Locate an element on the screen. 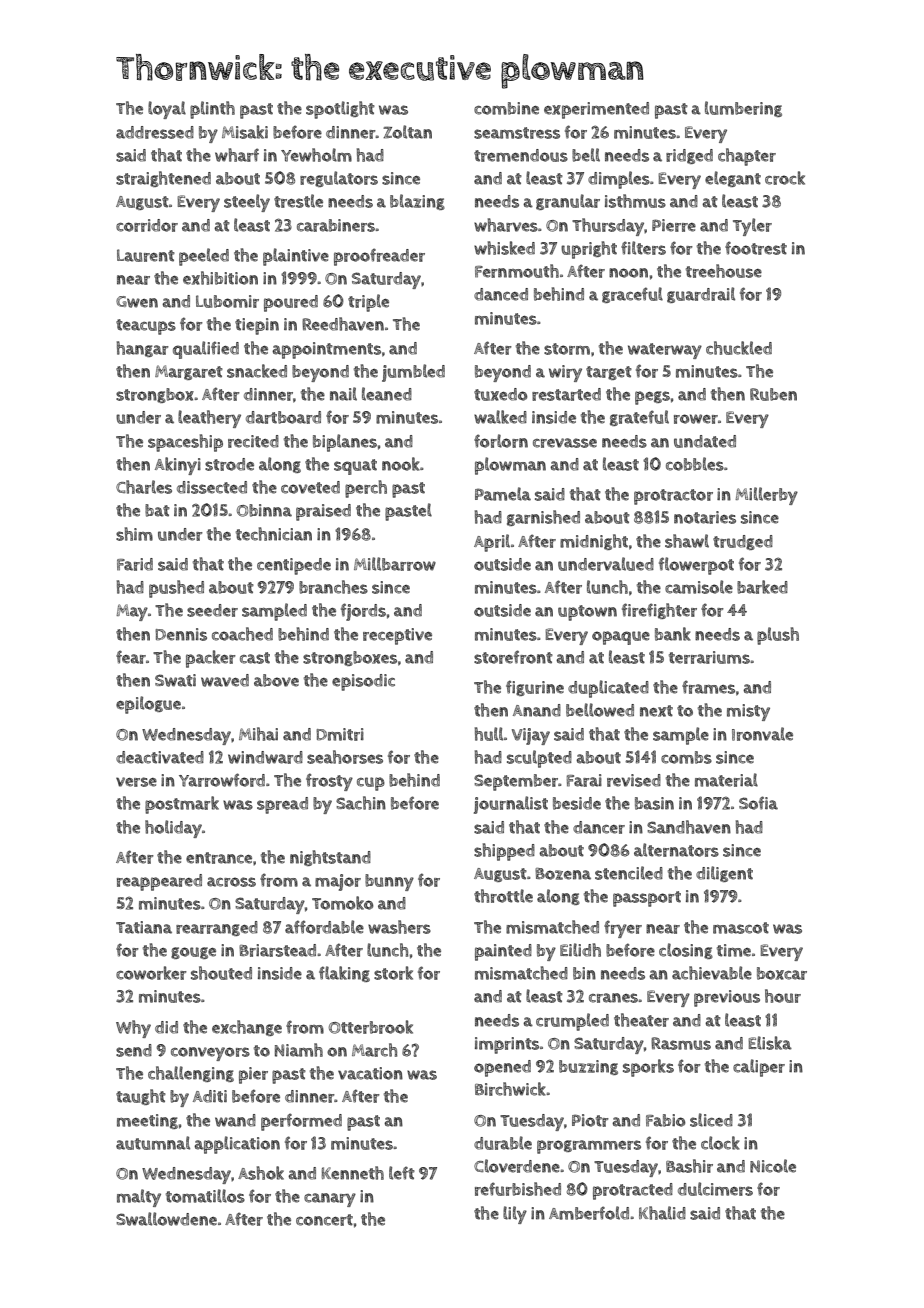  jumbled is located at coordinates (413, 373).
